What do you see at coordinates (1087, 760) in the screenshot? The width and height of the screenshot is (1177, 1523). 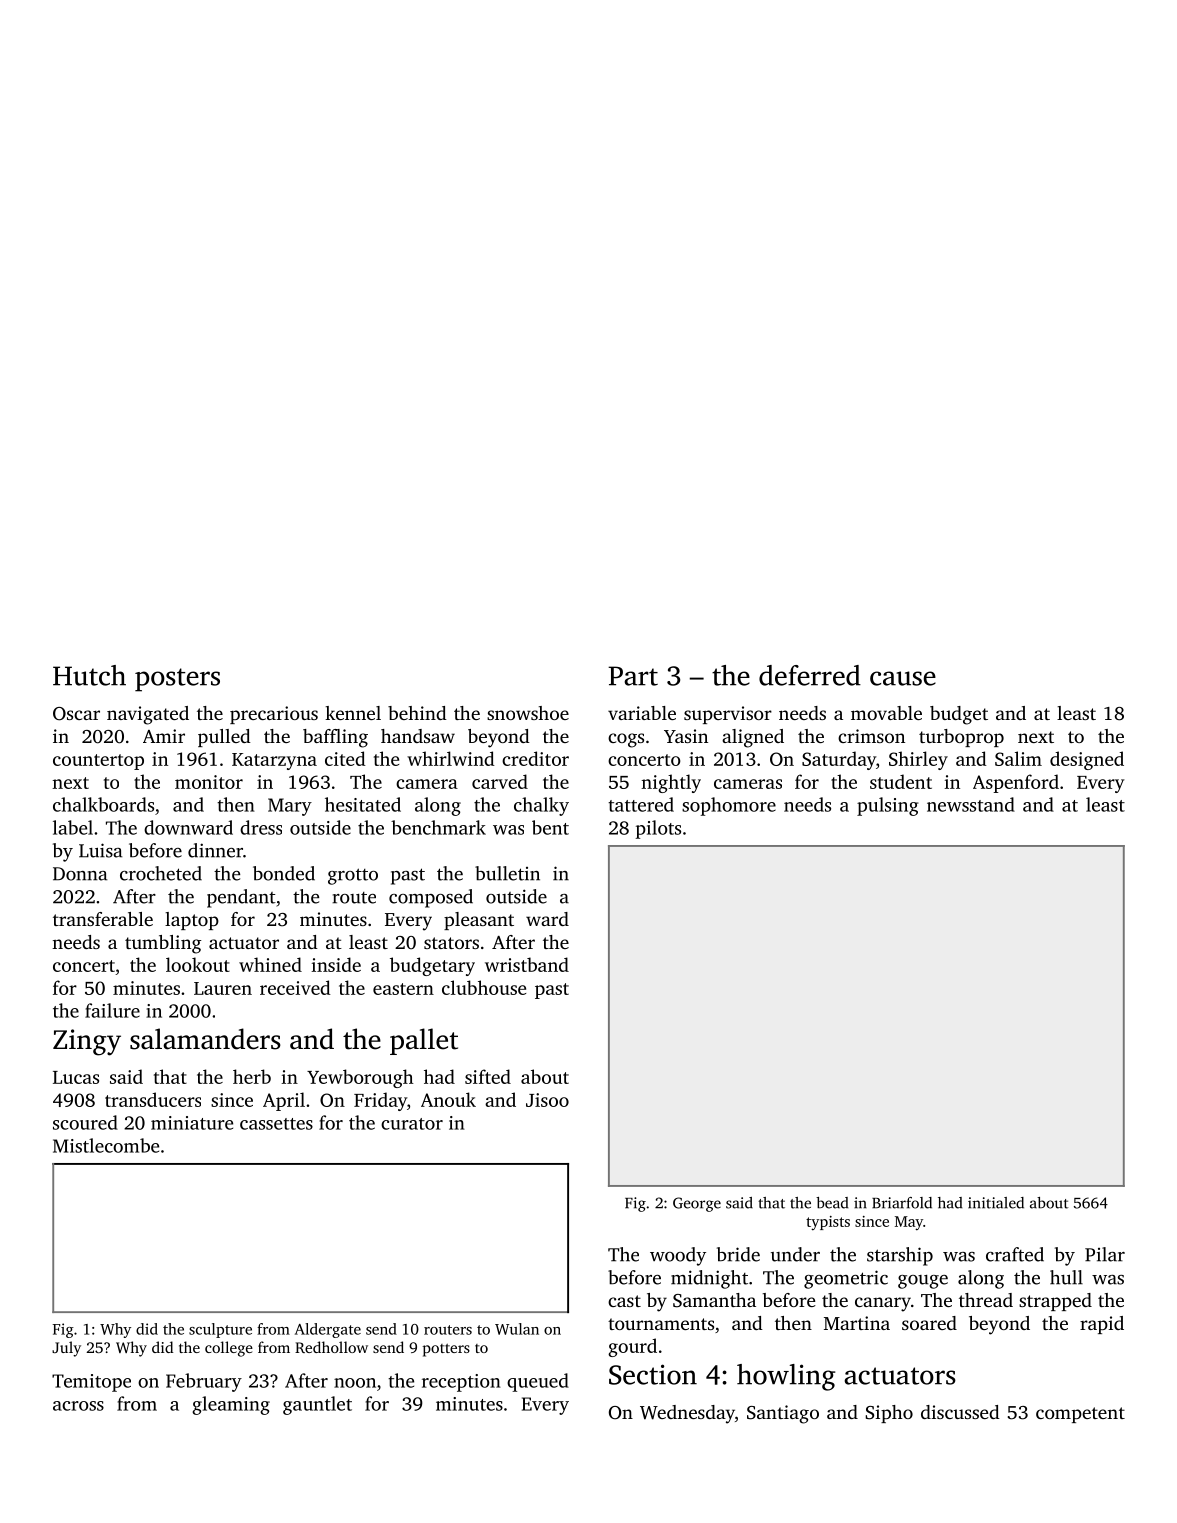 I see `designed` at bounding box center [1087, 760].
